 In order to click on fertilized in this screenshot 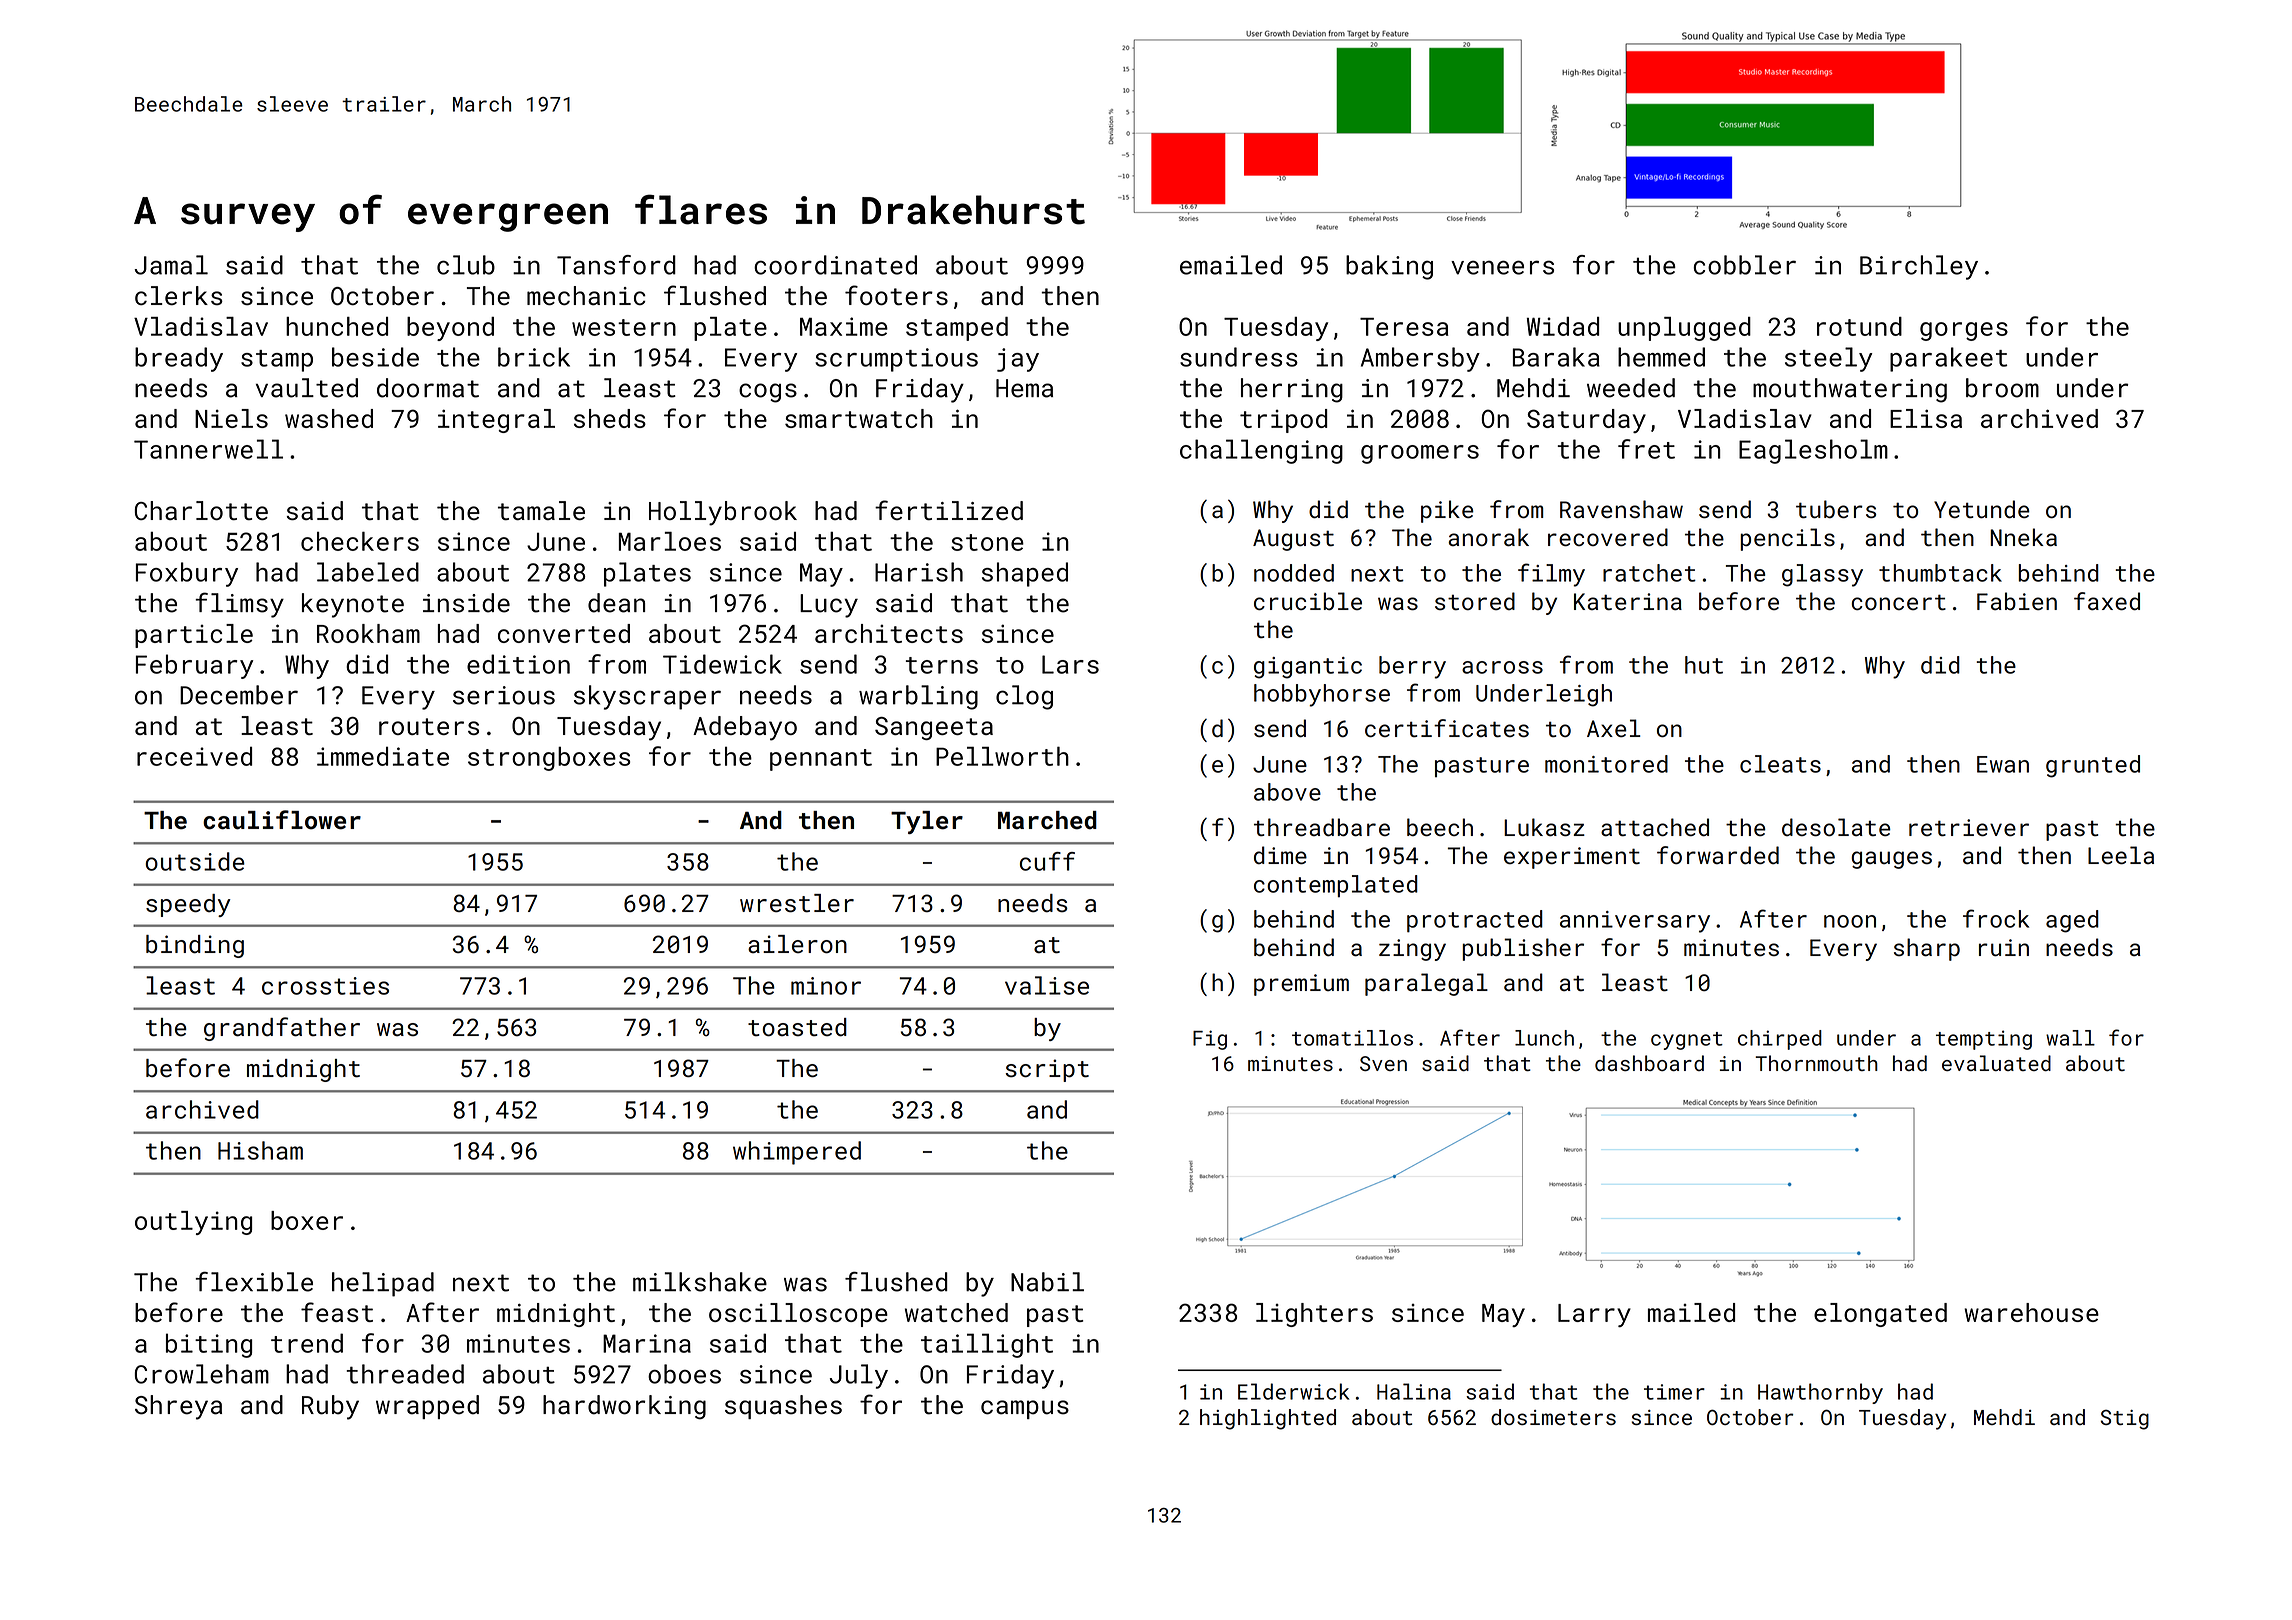, I will do `click(949, 510)`.
